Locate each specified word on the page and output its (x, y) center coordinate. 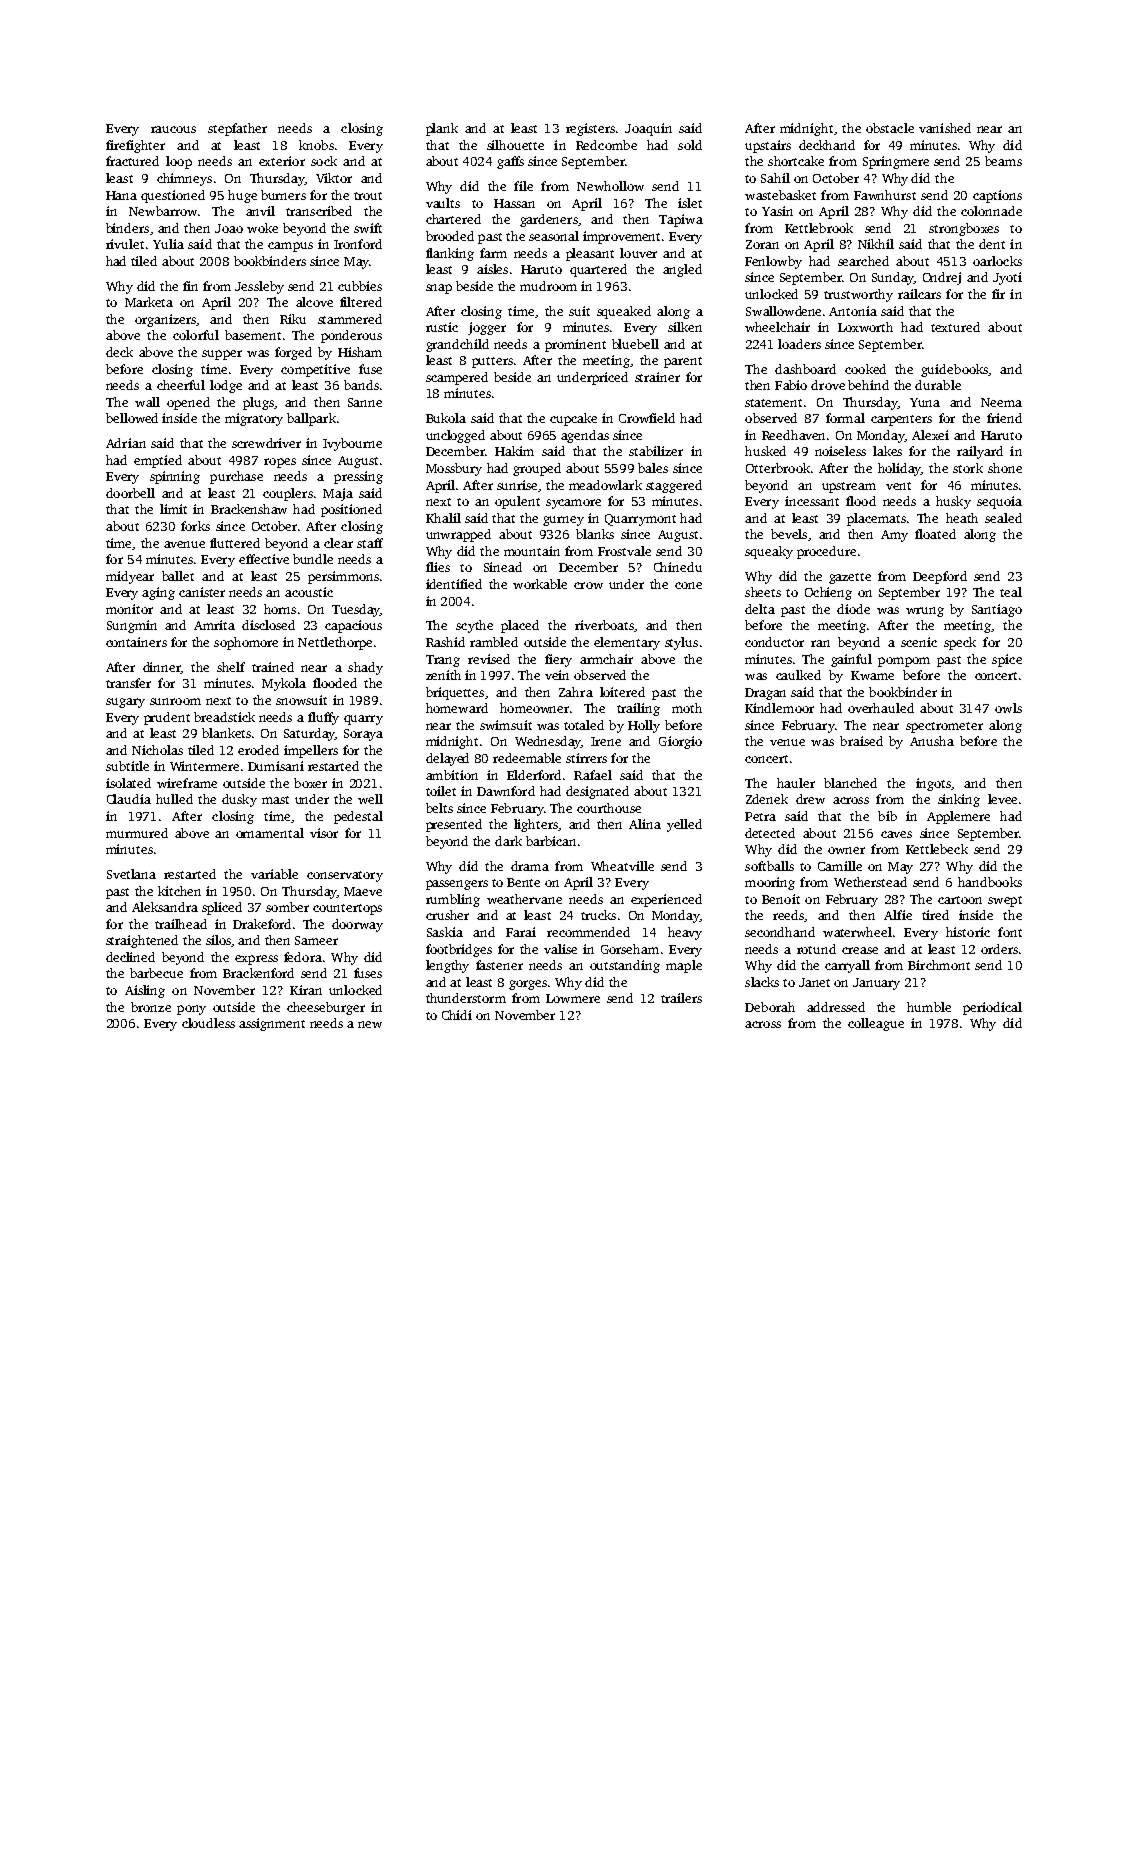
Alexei (930, 435)
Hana (121, 195)
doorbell (130, 493)
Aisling (145, 991)
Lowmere (573, 998)
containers (136, 642)
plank (442, 129)
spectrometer (944, 727)
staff (370, 543)
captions (997, 196)
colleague (876, 1024)
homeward (457, 708)
